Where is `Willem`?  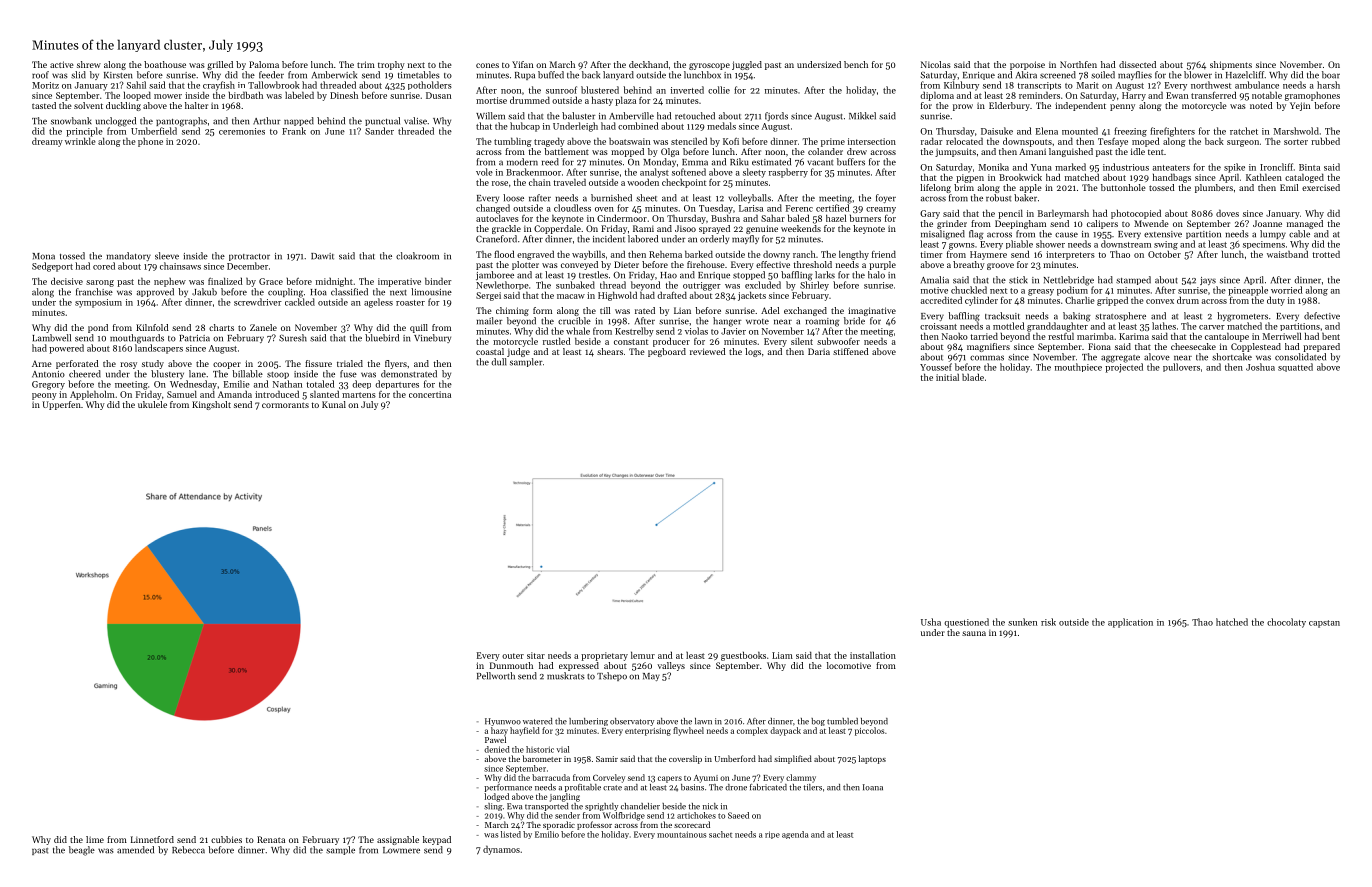
Willem is located at coordinates (490, 116).
